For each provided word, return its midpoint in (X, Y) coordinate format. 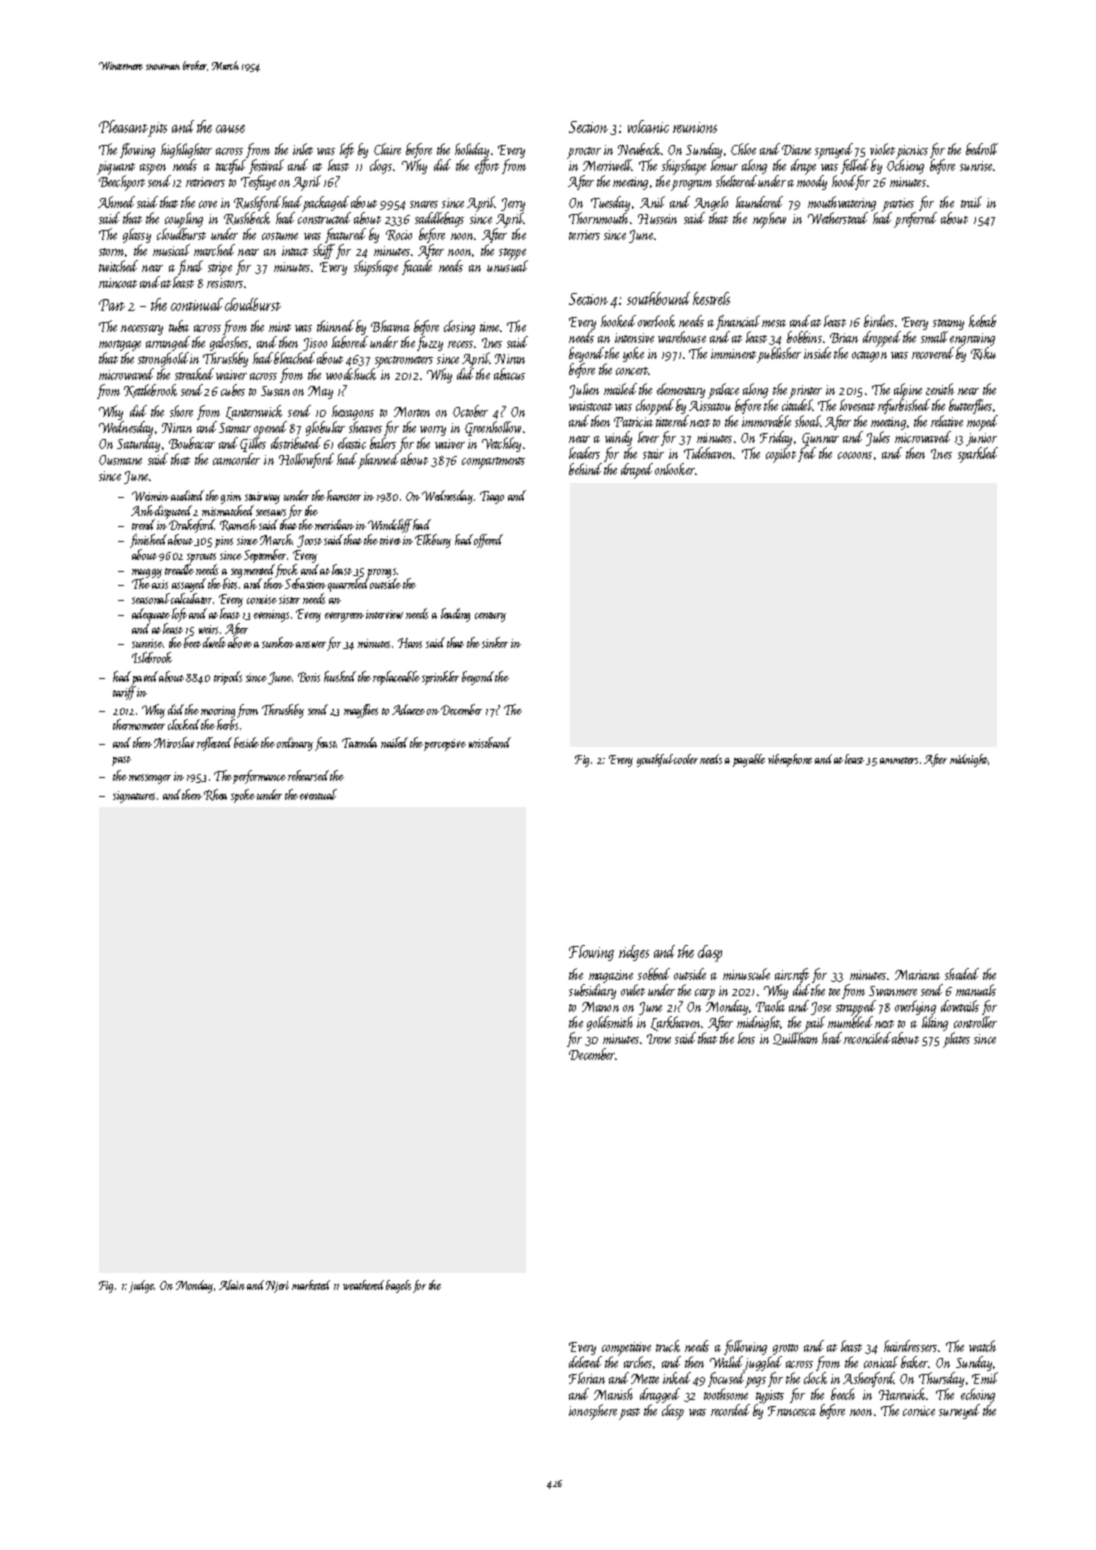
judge (142, 1286)
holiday (472, 150)
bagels (398, 1286)
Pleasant (123, 126)
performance (259, 777)
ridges (634, 953)
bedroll (982, 149)
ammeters (899, 760)
